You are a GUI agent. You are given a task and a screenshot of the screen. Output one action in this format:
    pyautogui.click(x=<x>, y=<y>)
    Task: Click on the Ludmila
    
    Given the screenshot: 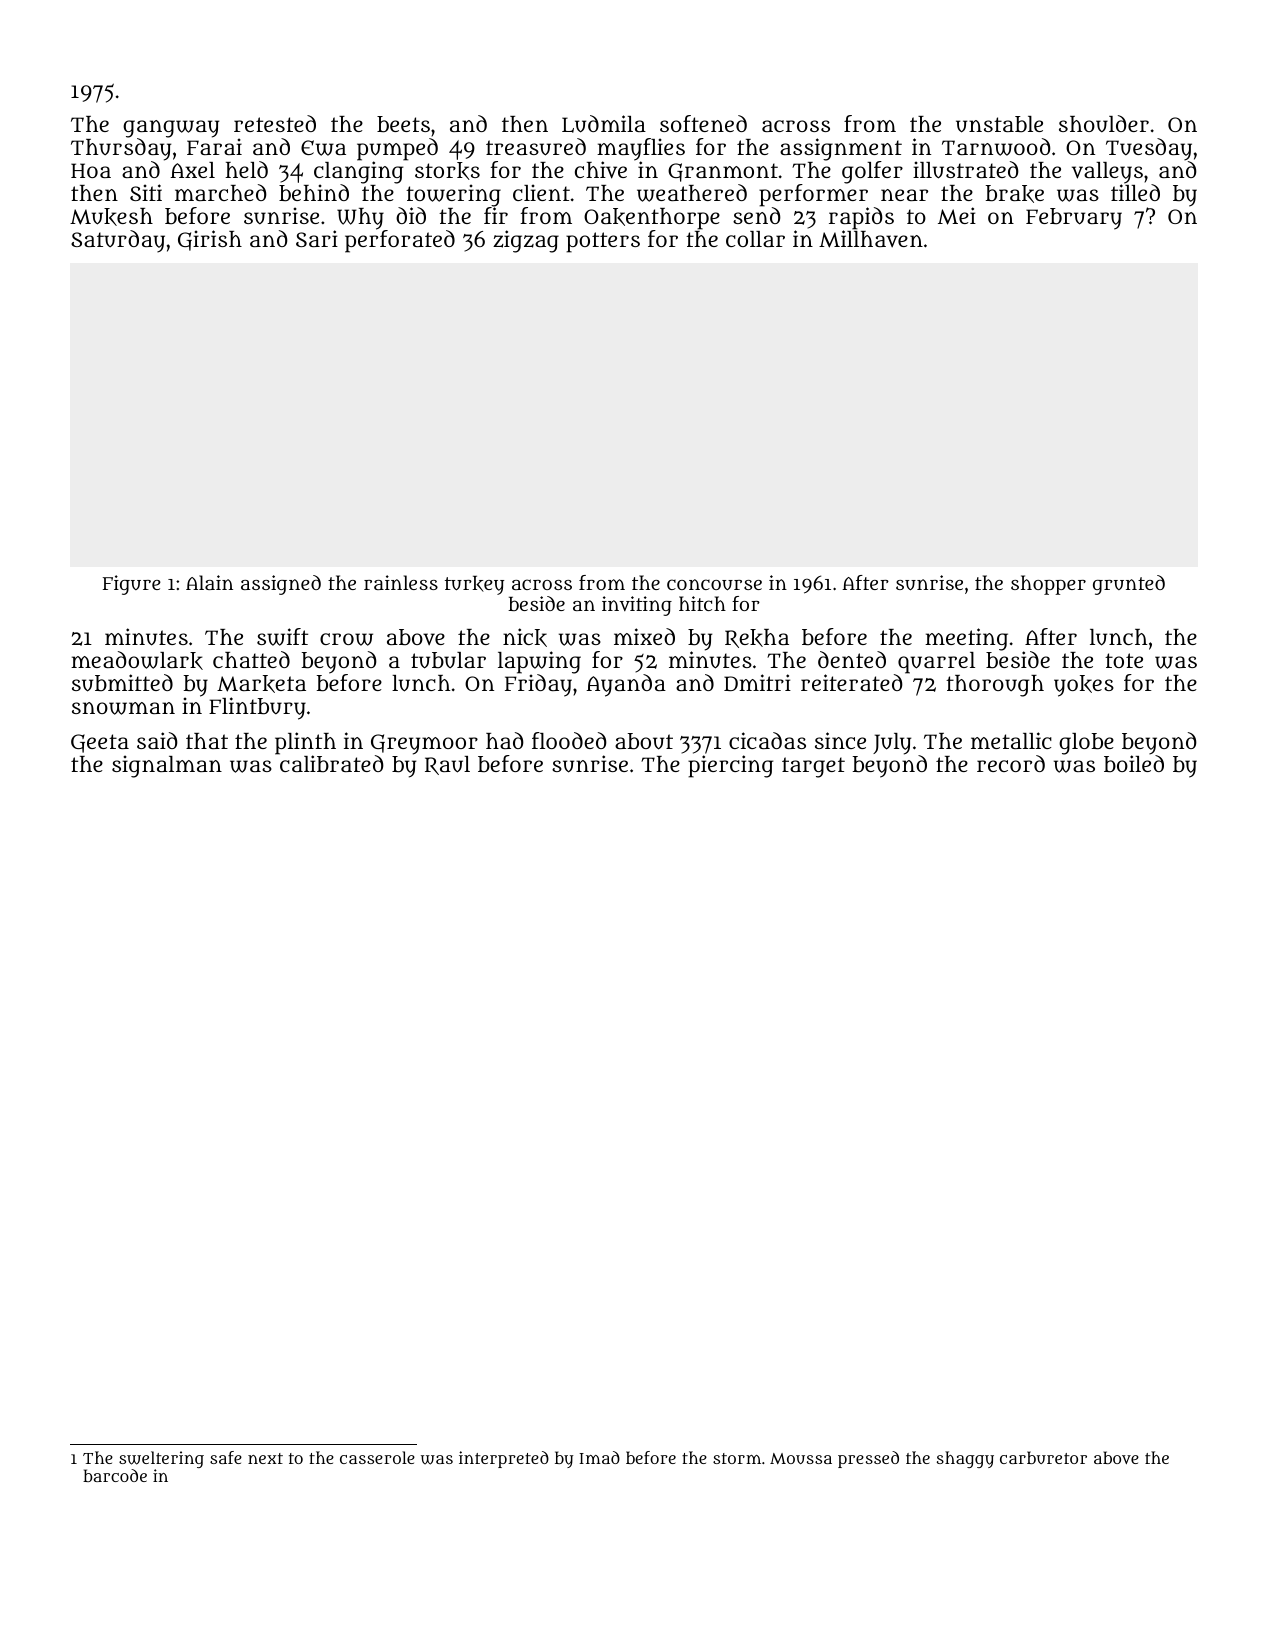 What is the action you would take?
    pyautogui.click(x=604, y=124)
